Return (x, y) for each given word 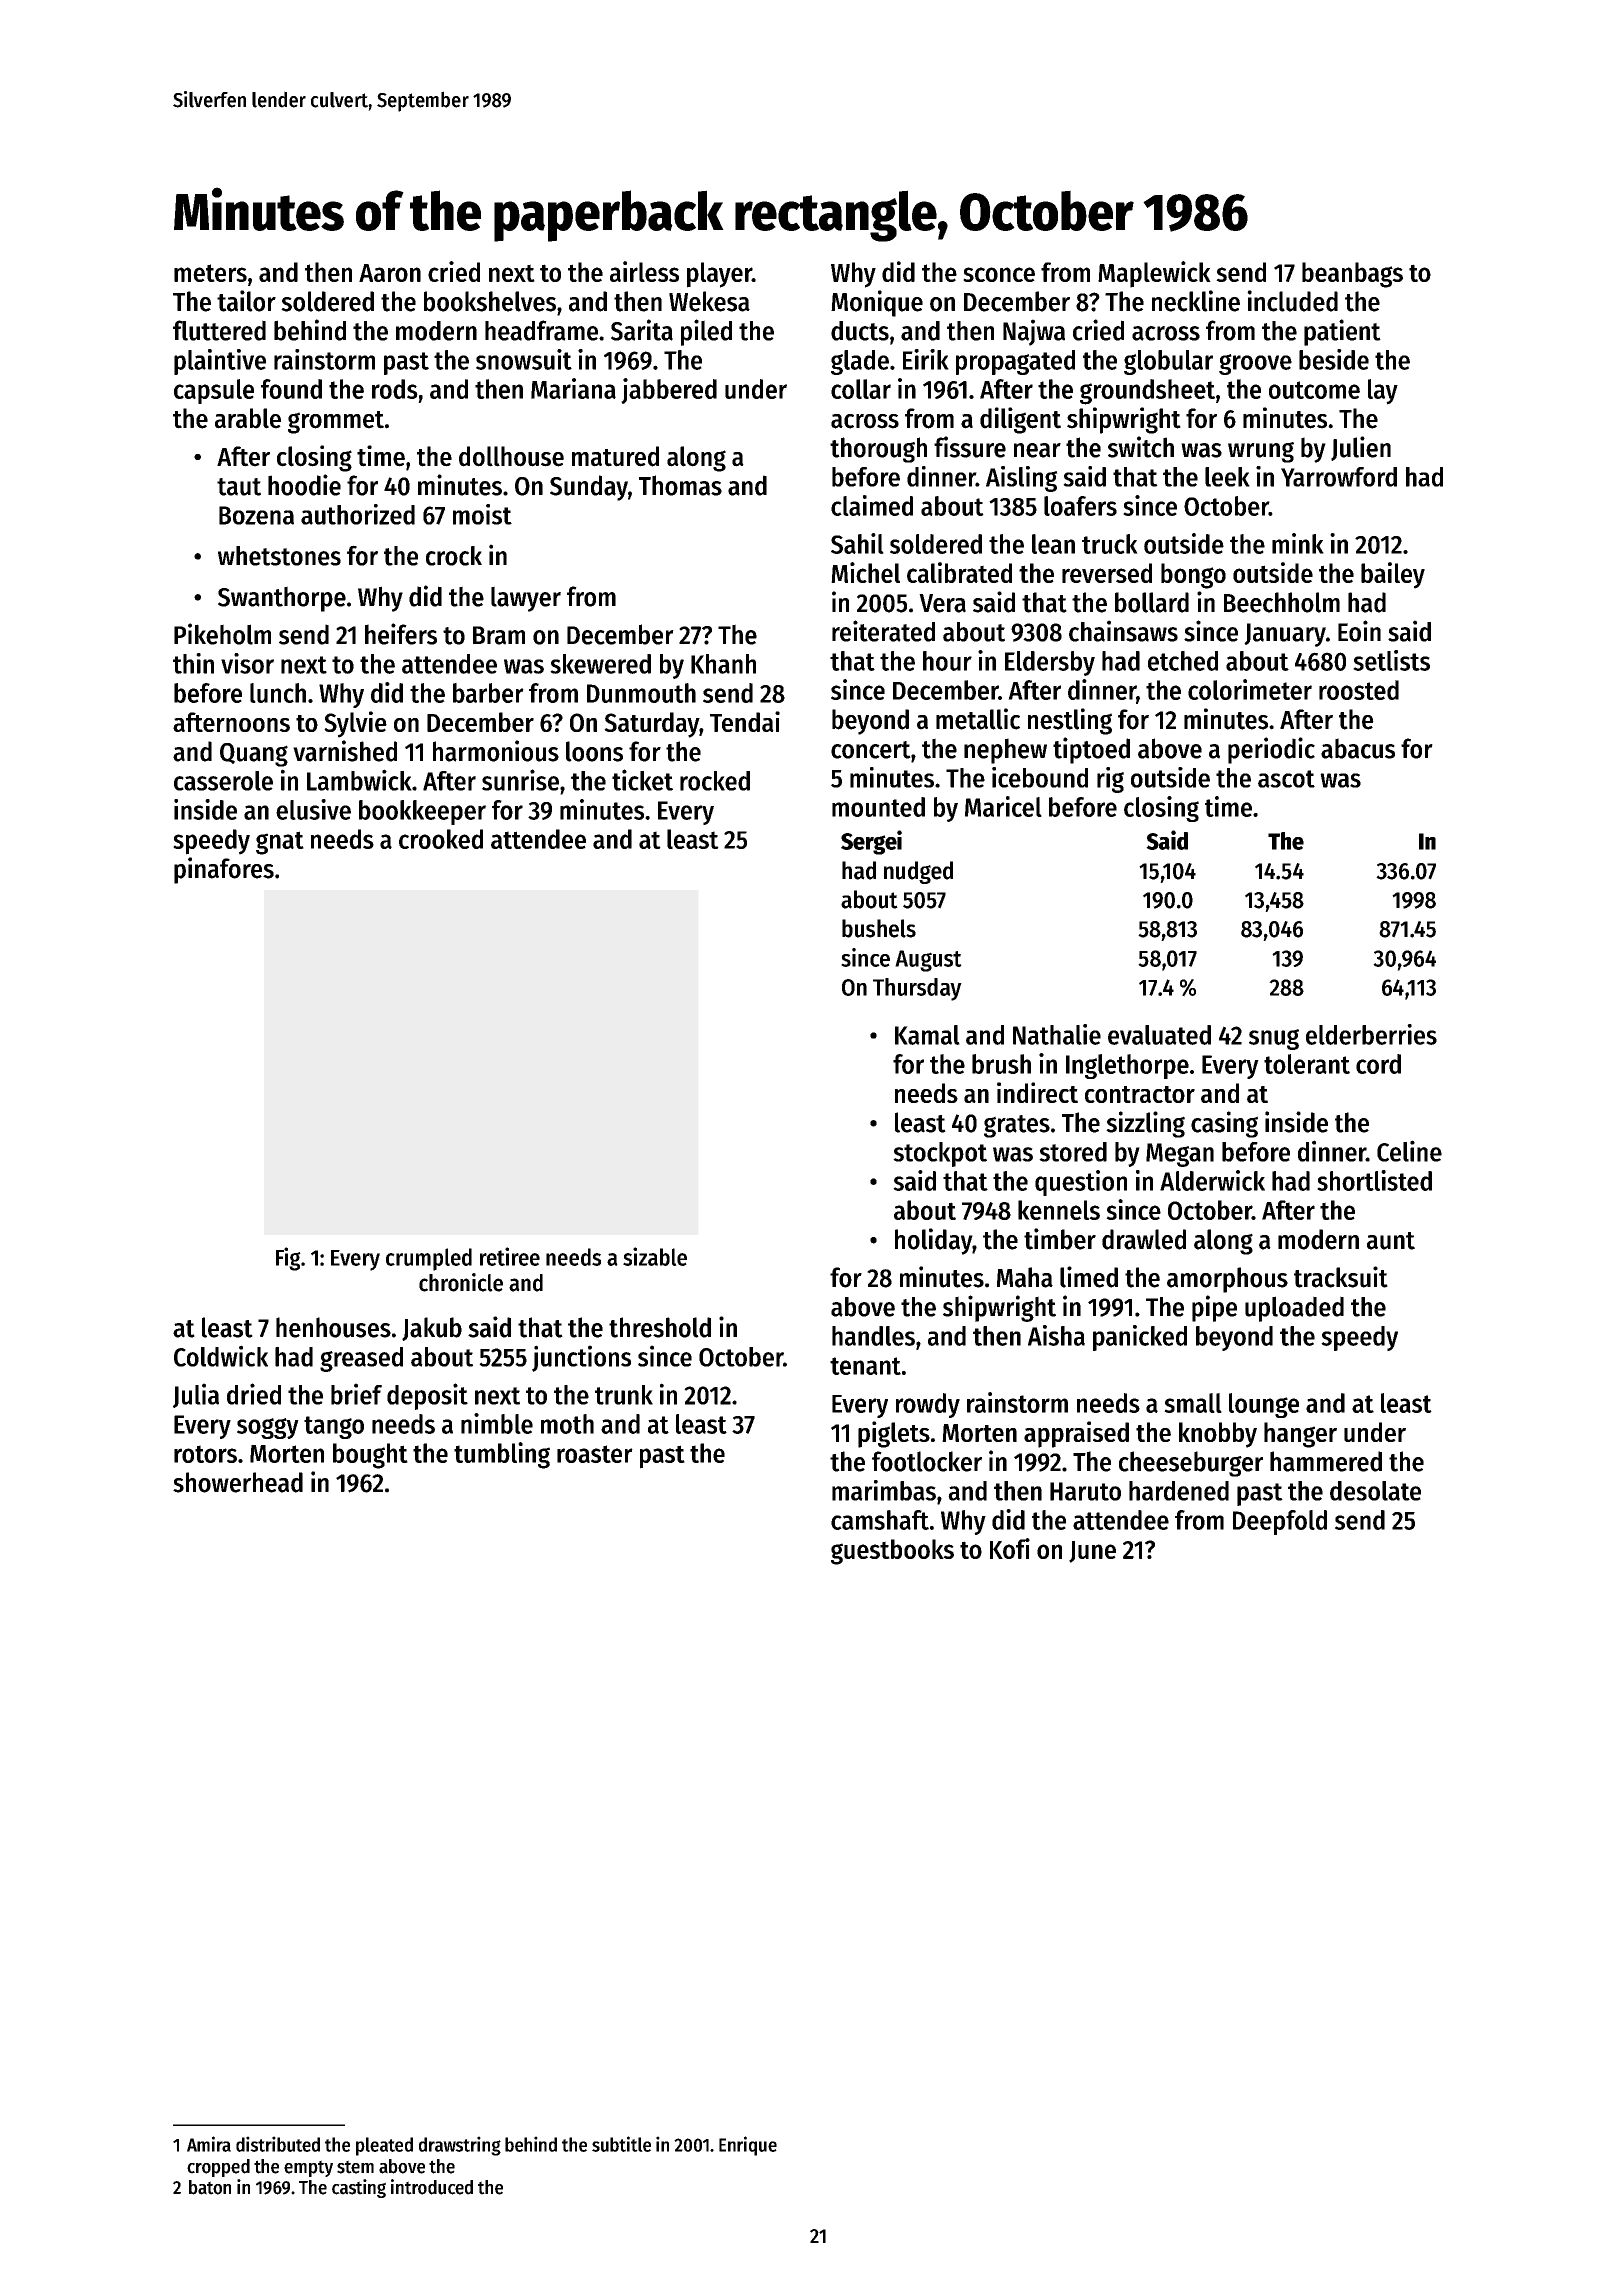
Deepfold (1280, 1522)
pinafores (224, 870)
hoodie (304, 485)
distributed (278, 2144)
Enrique (748, 2146)
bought (370, 1456)
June (1092, 1552)
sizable (655, 1256)
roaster (595, 1454)
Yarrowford (1339, 477)
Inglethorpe (1127, 1066)
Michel (865, 572)
